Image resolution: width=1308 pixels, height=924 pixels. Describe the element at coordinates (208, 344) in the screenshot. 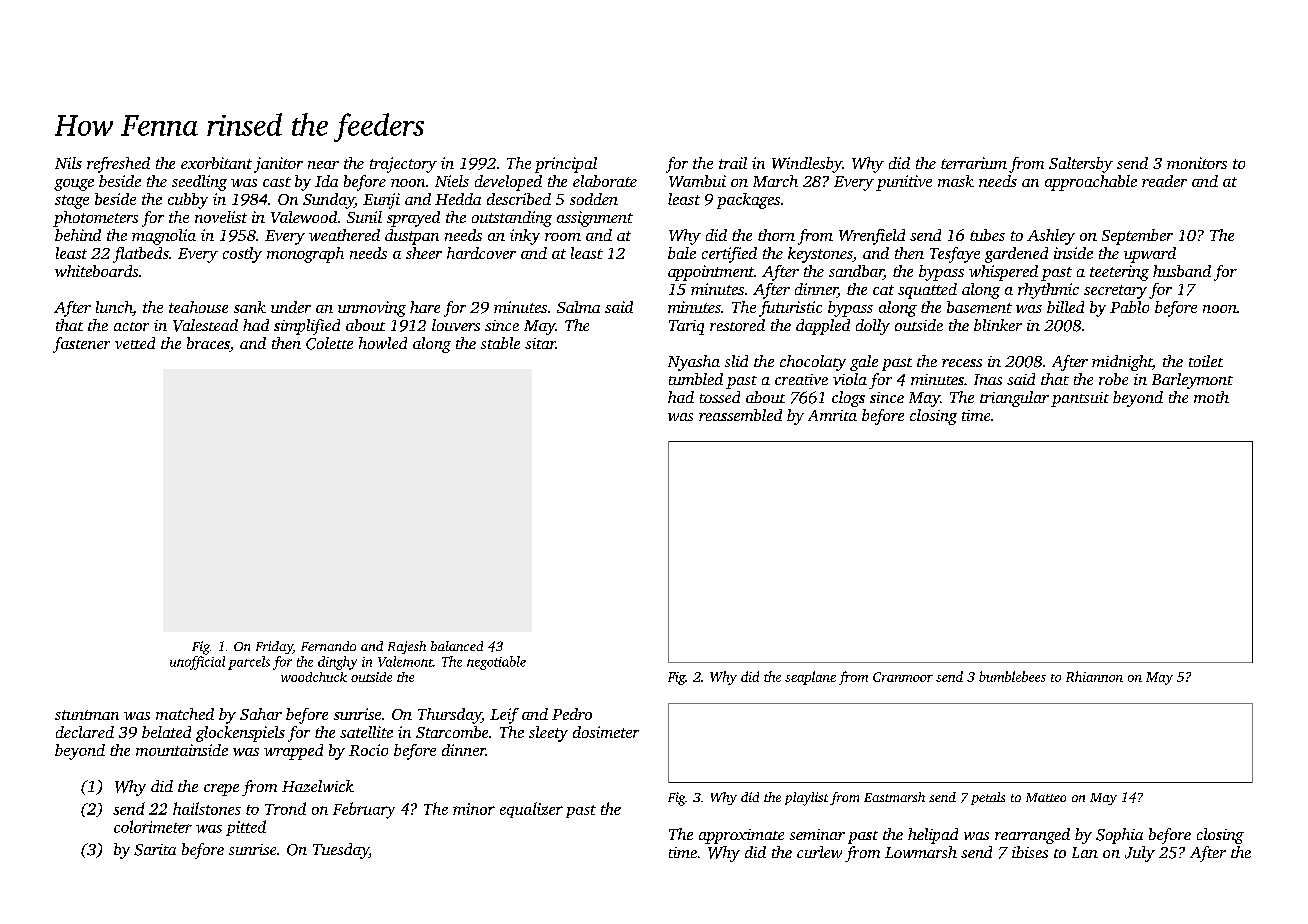

I see `braces` at that location.
